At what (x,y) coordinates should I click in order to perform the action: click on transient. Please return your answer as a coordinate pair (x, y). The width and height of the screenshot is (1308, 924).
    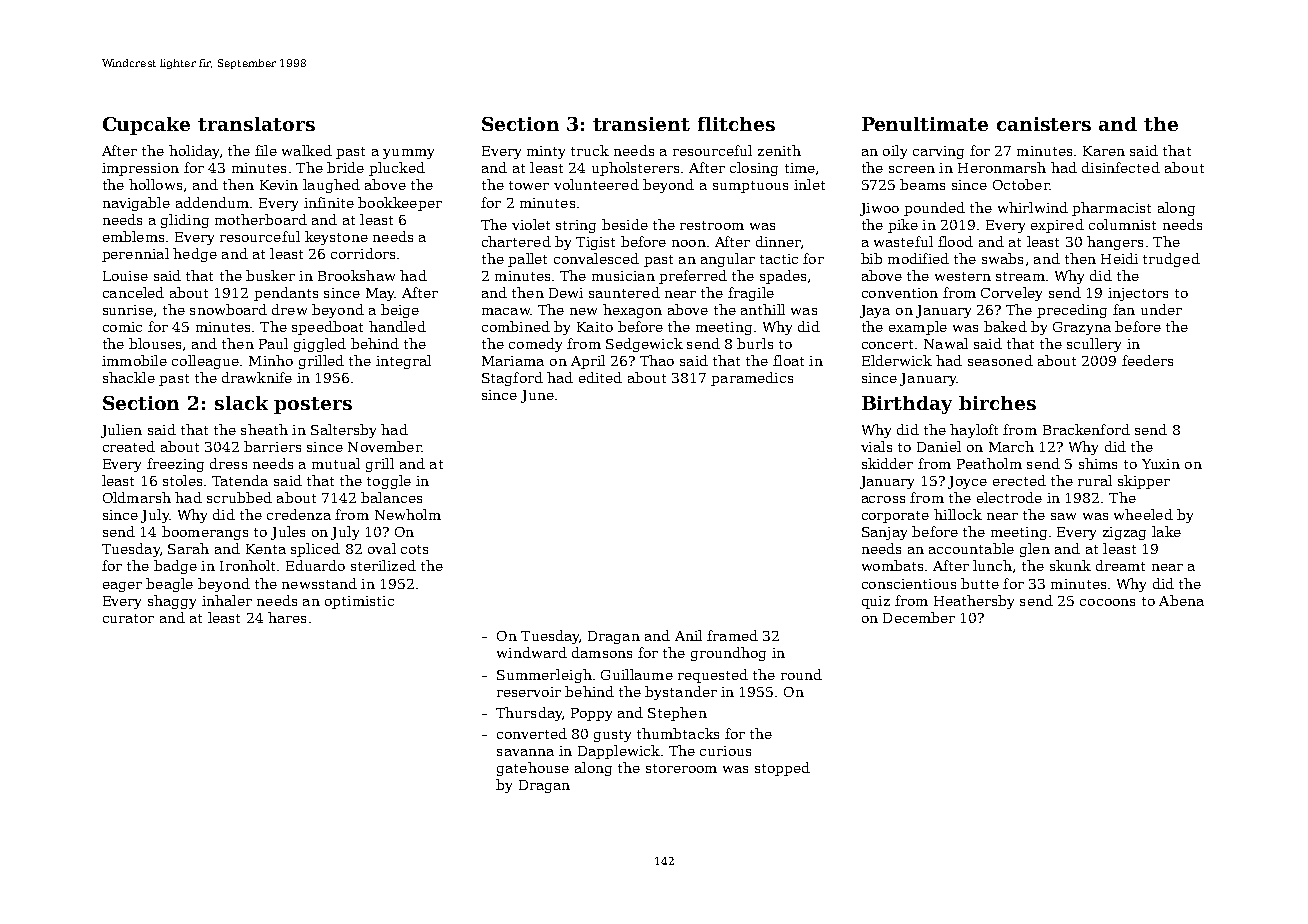
    Looking at the image, I should click on (641, 124).
